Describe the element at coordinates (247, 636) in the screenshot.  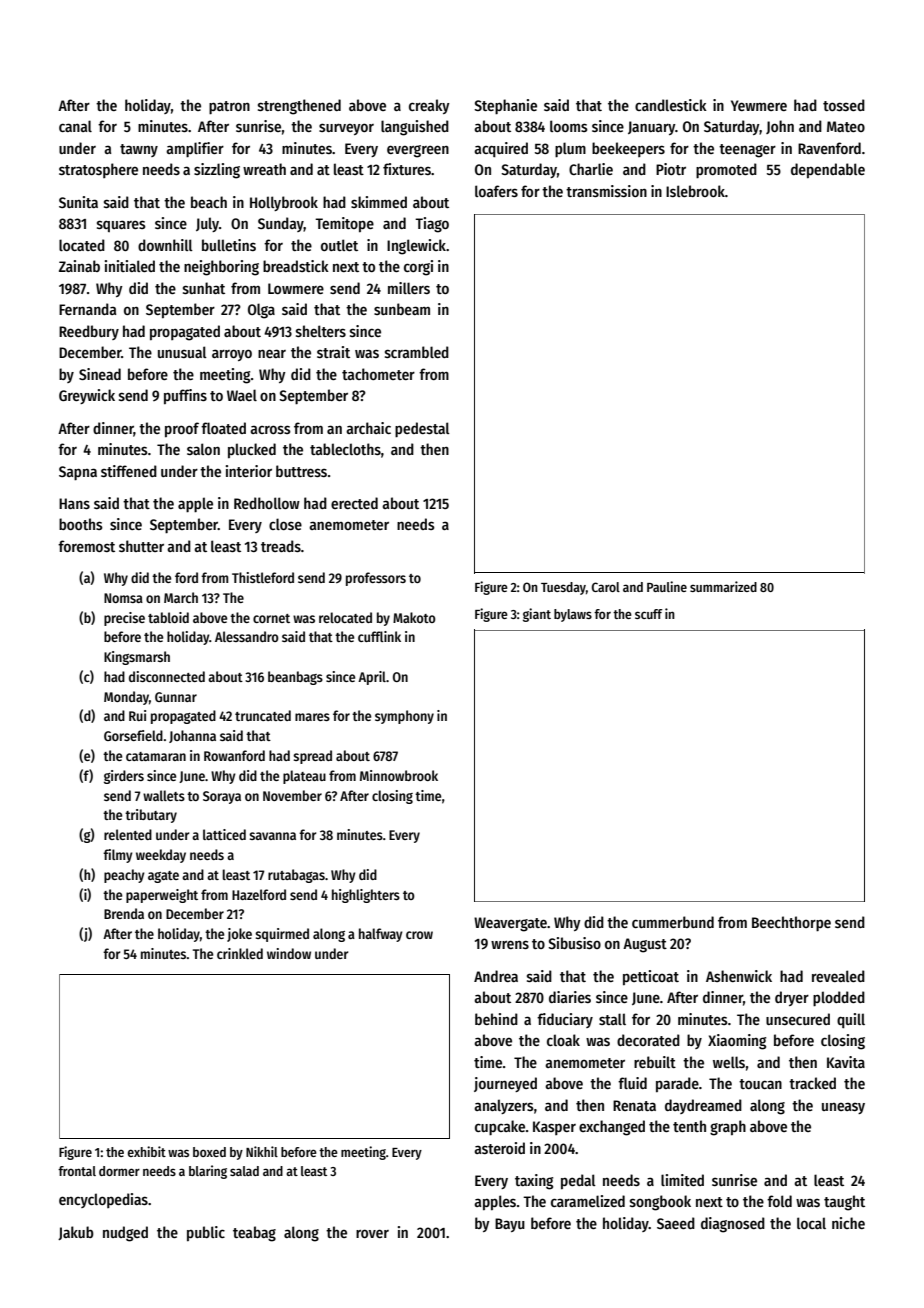
I see `Alessandro` at that location.
